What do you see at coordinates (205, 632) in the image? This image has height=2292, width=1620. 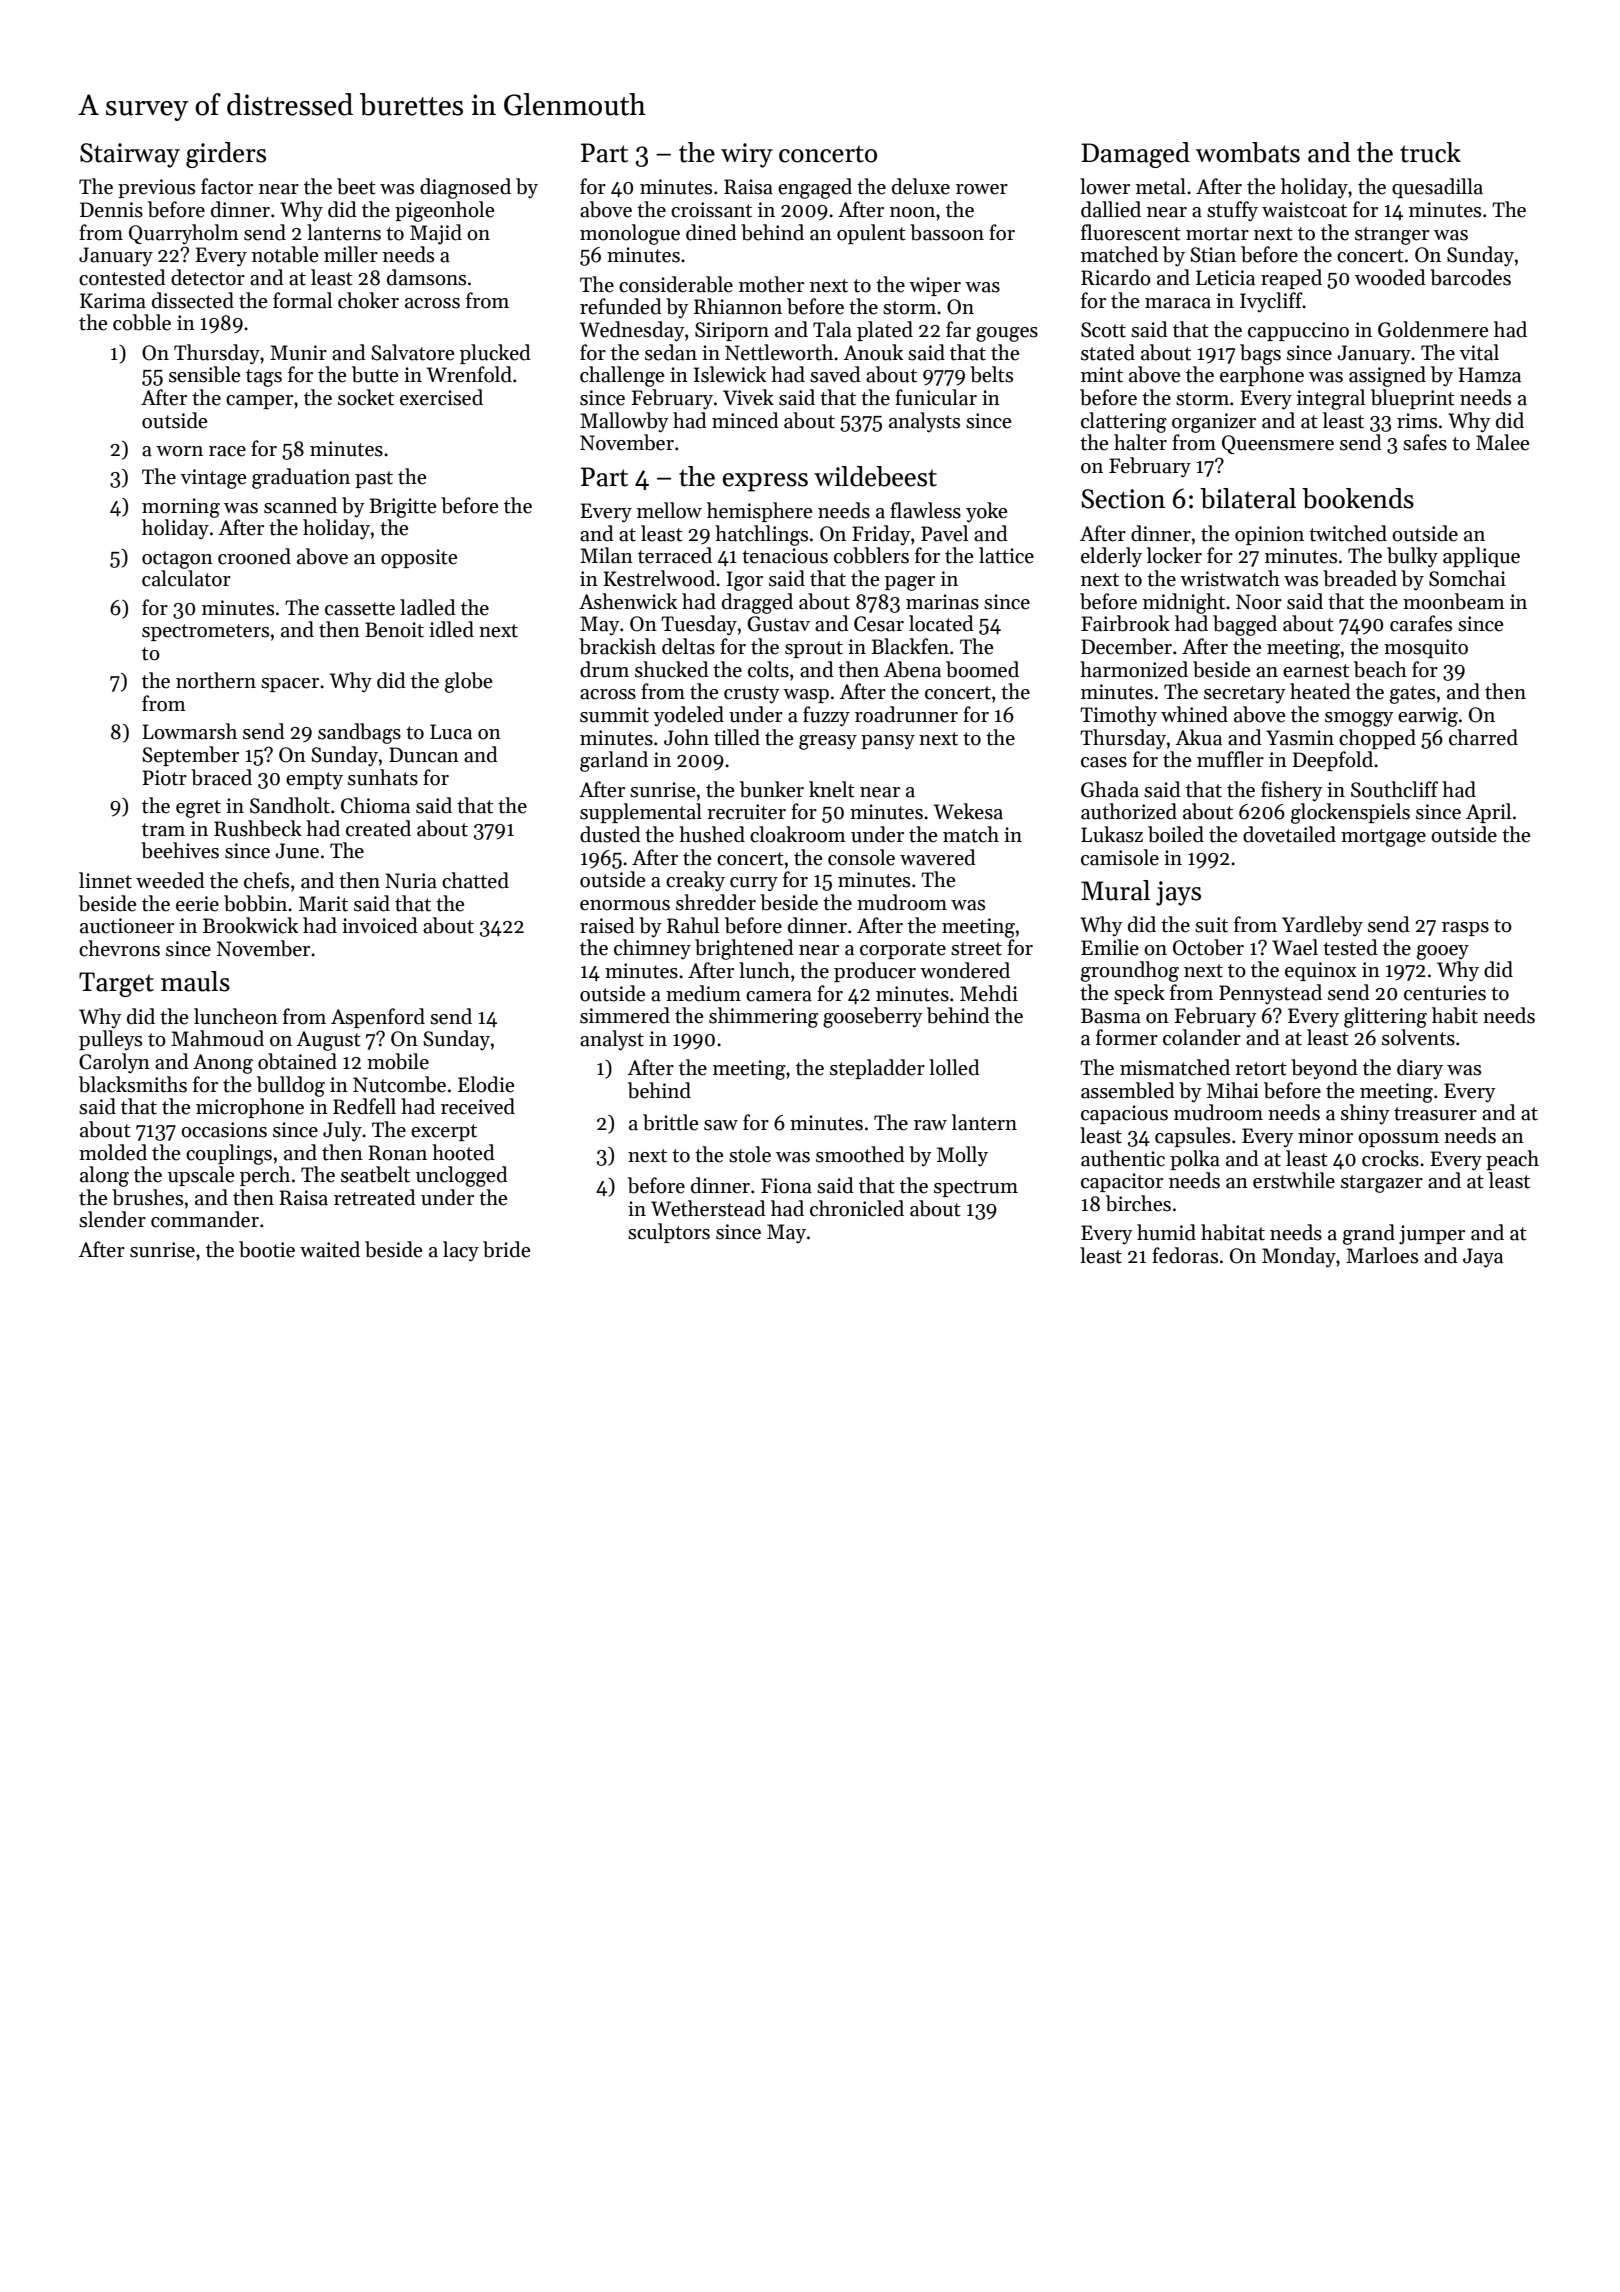 I see `spectrometers` at bounding box center [205, 632].
